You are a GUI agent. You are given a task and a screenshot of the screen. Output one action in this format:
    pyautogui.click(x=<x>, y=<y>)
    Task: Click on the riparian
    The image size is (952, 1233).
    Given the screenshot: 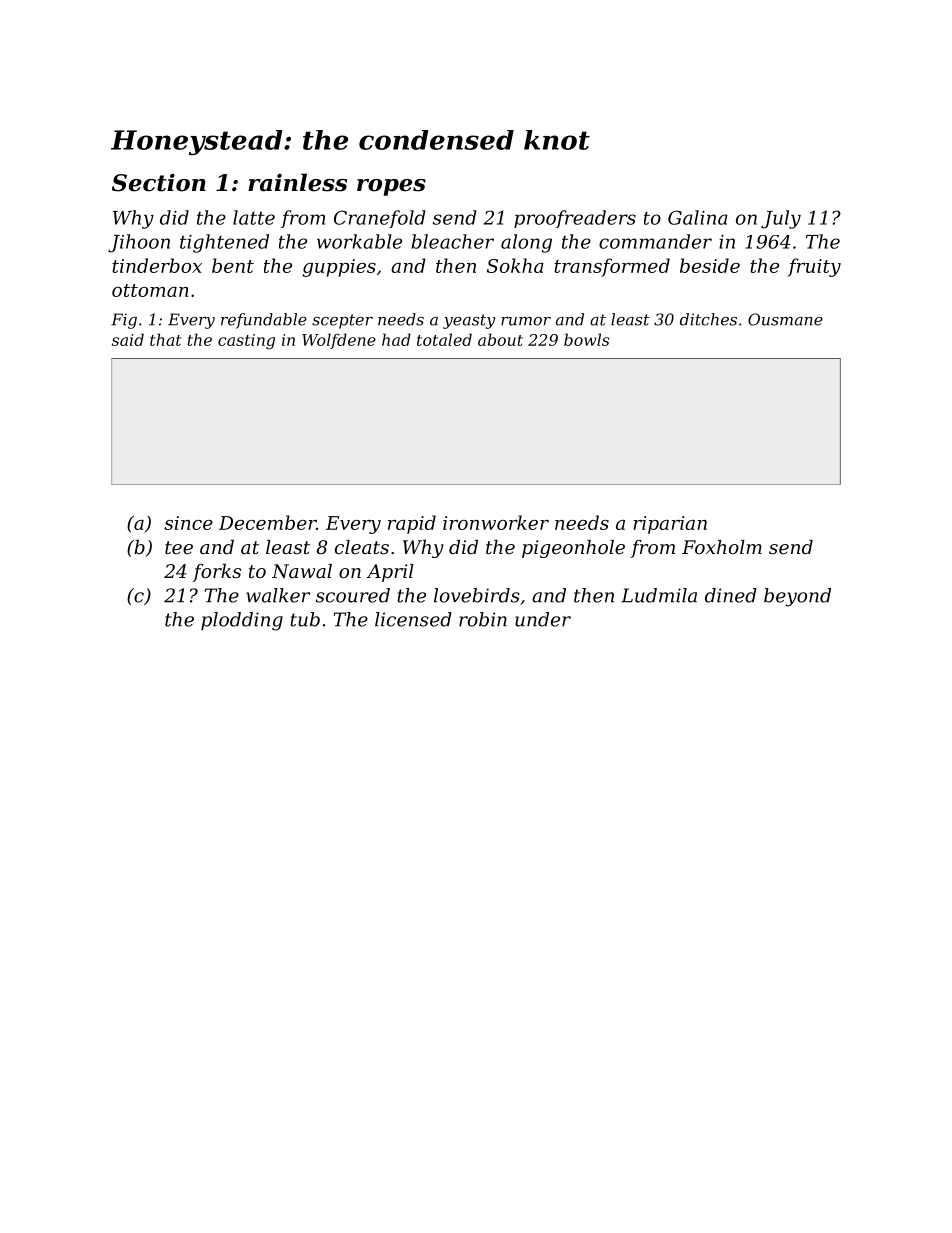 What is the action you would take?
    pyautogui.click(x=670, y=525)
